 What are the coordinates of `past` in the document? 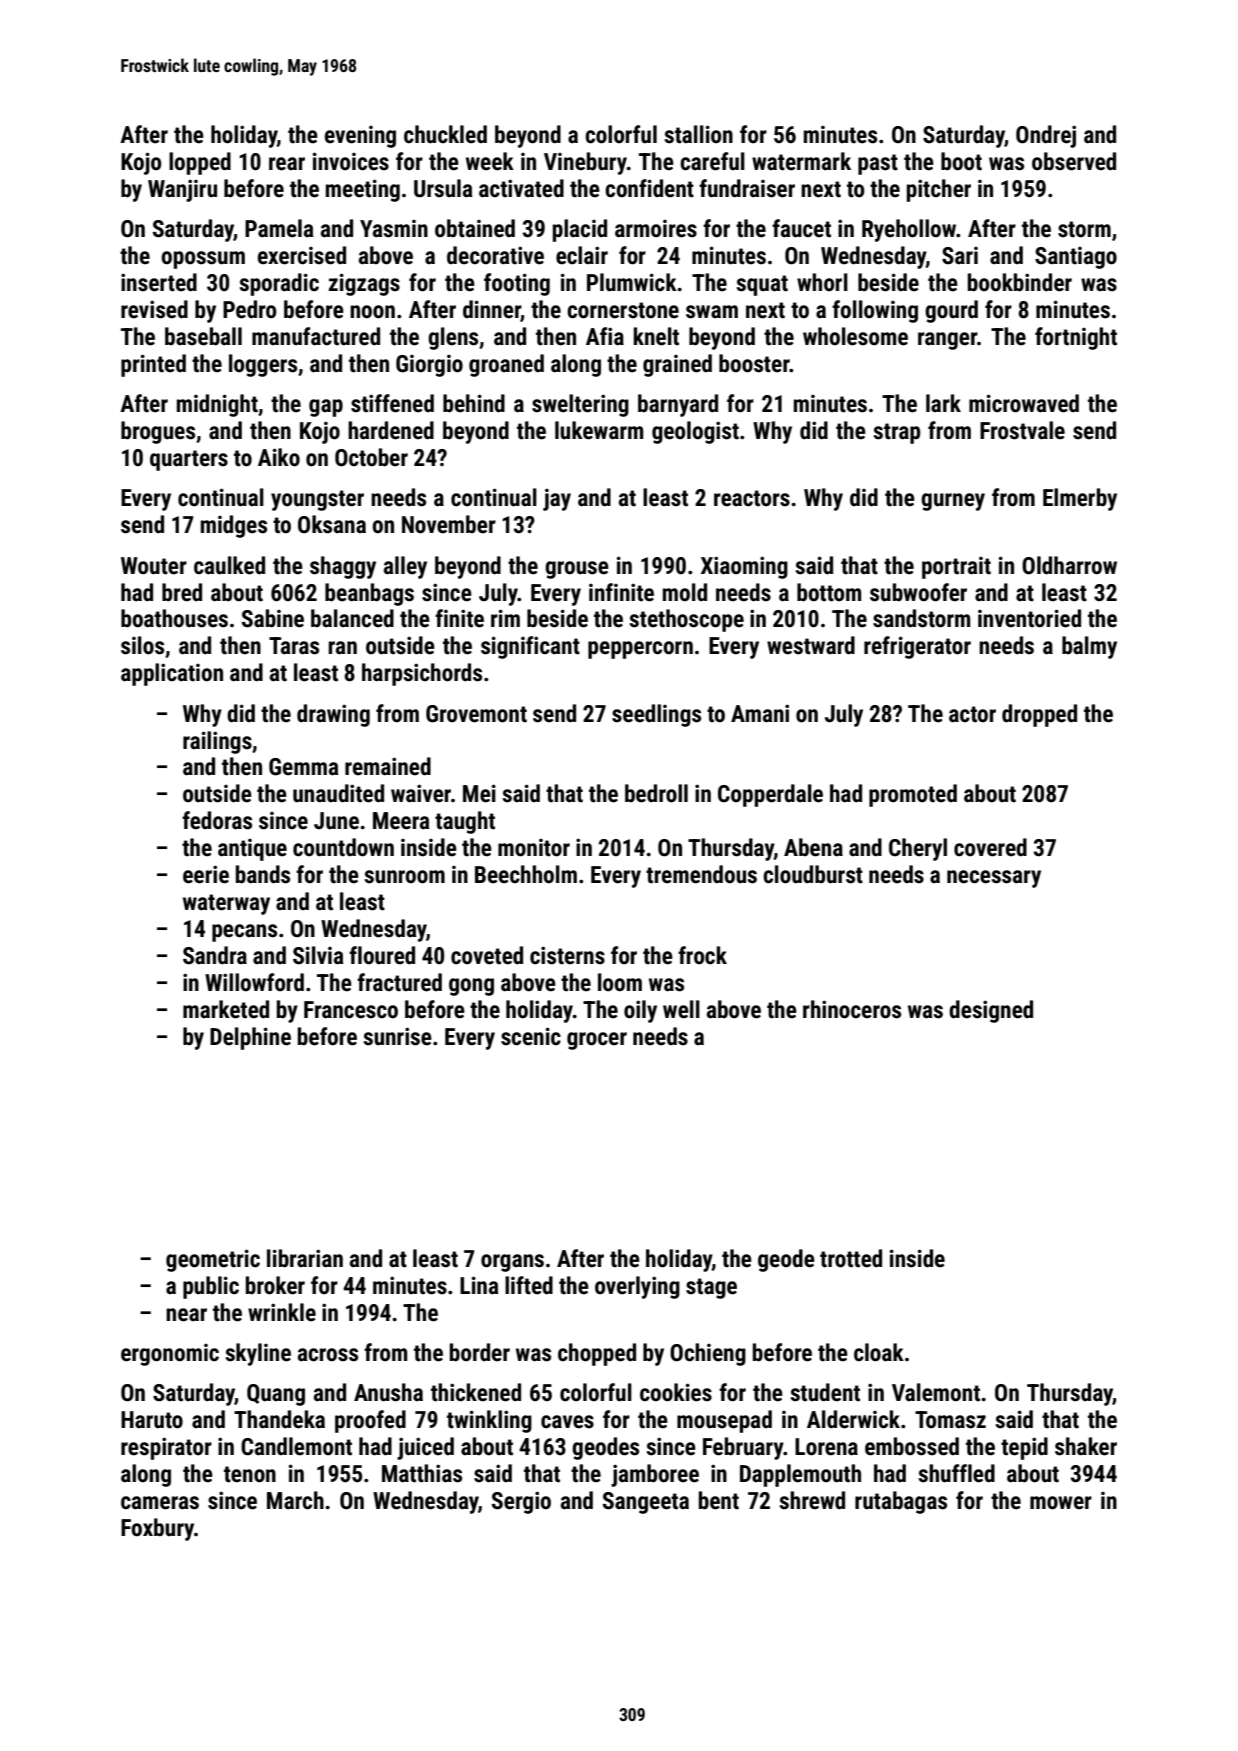 It's located at (878, 164).
